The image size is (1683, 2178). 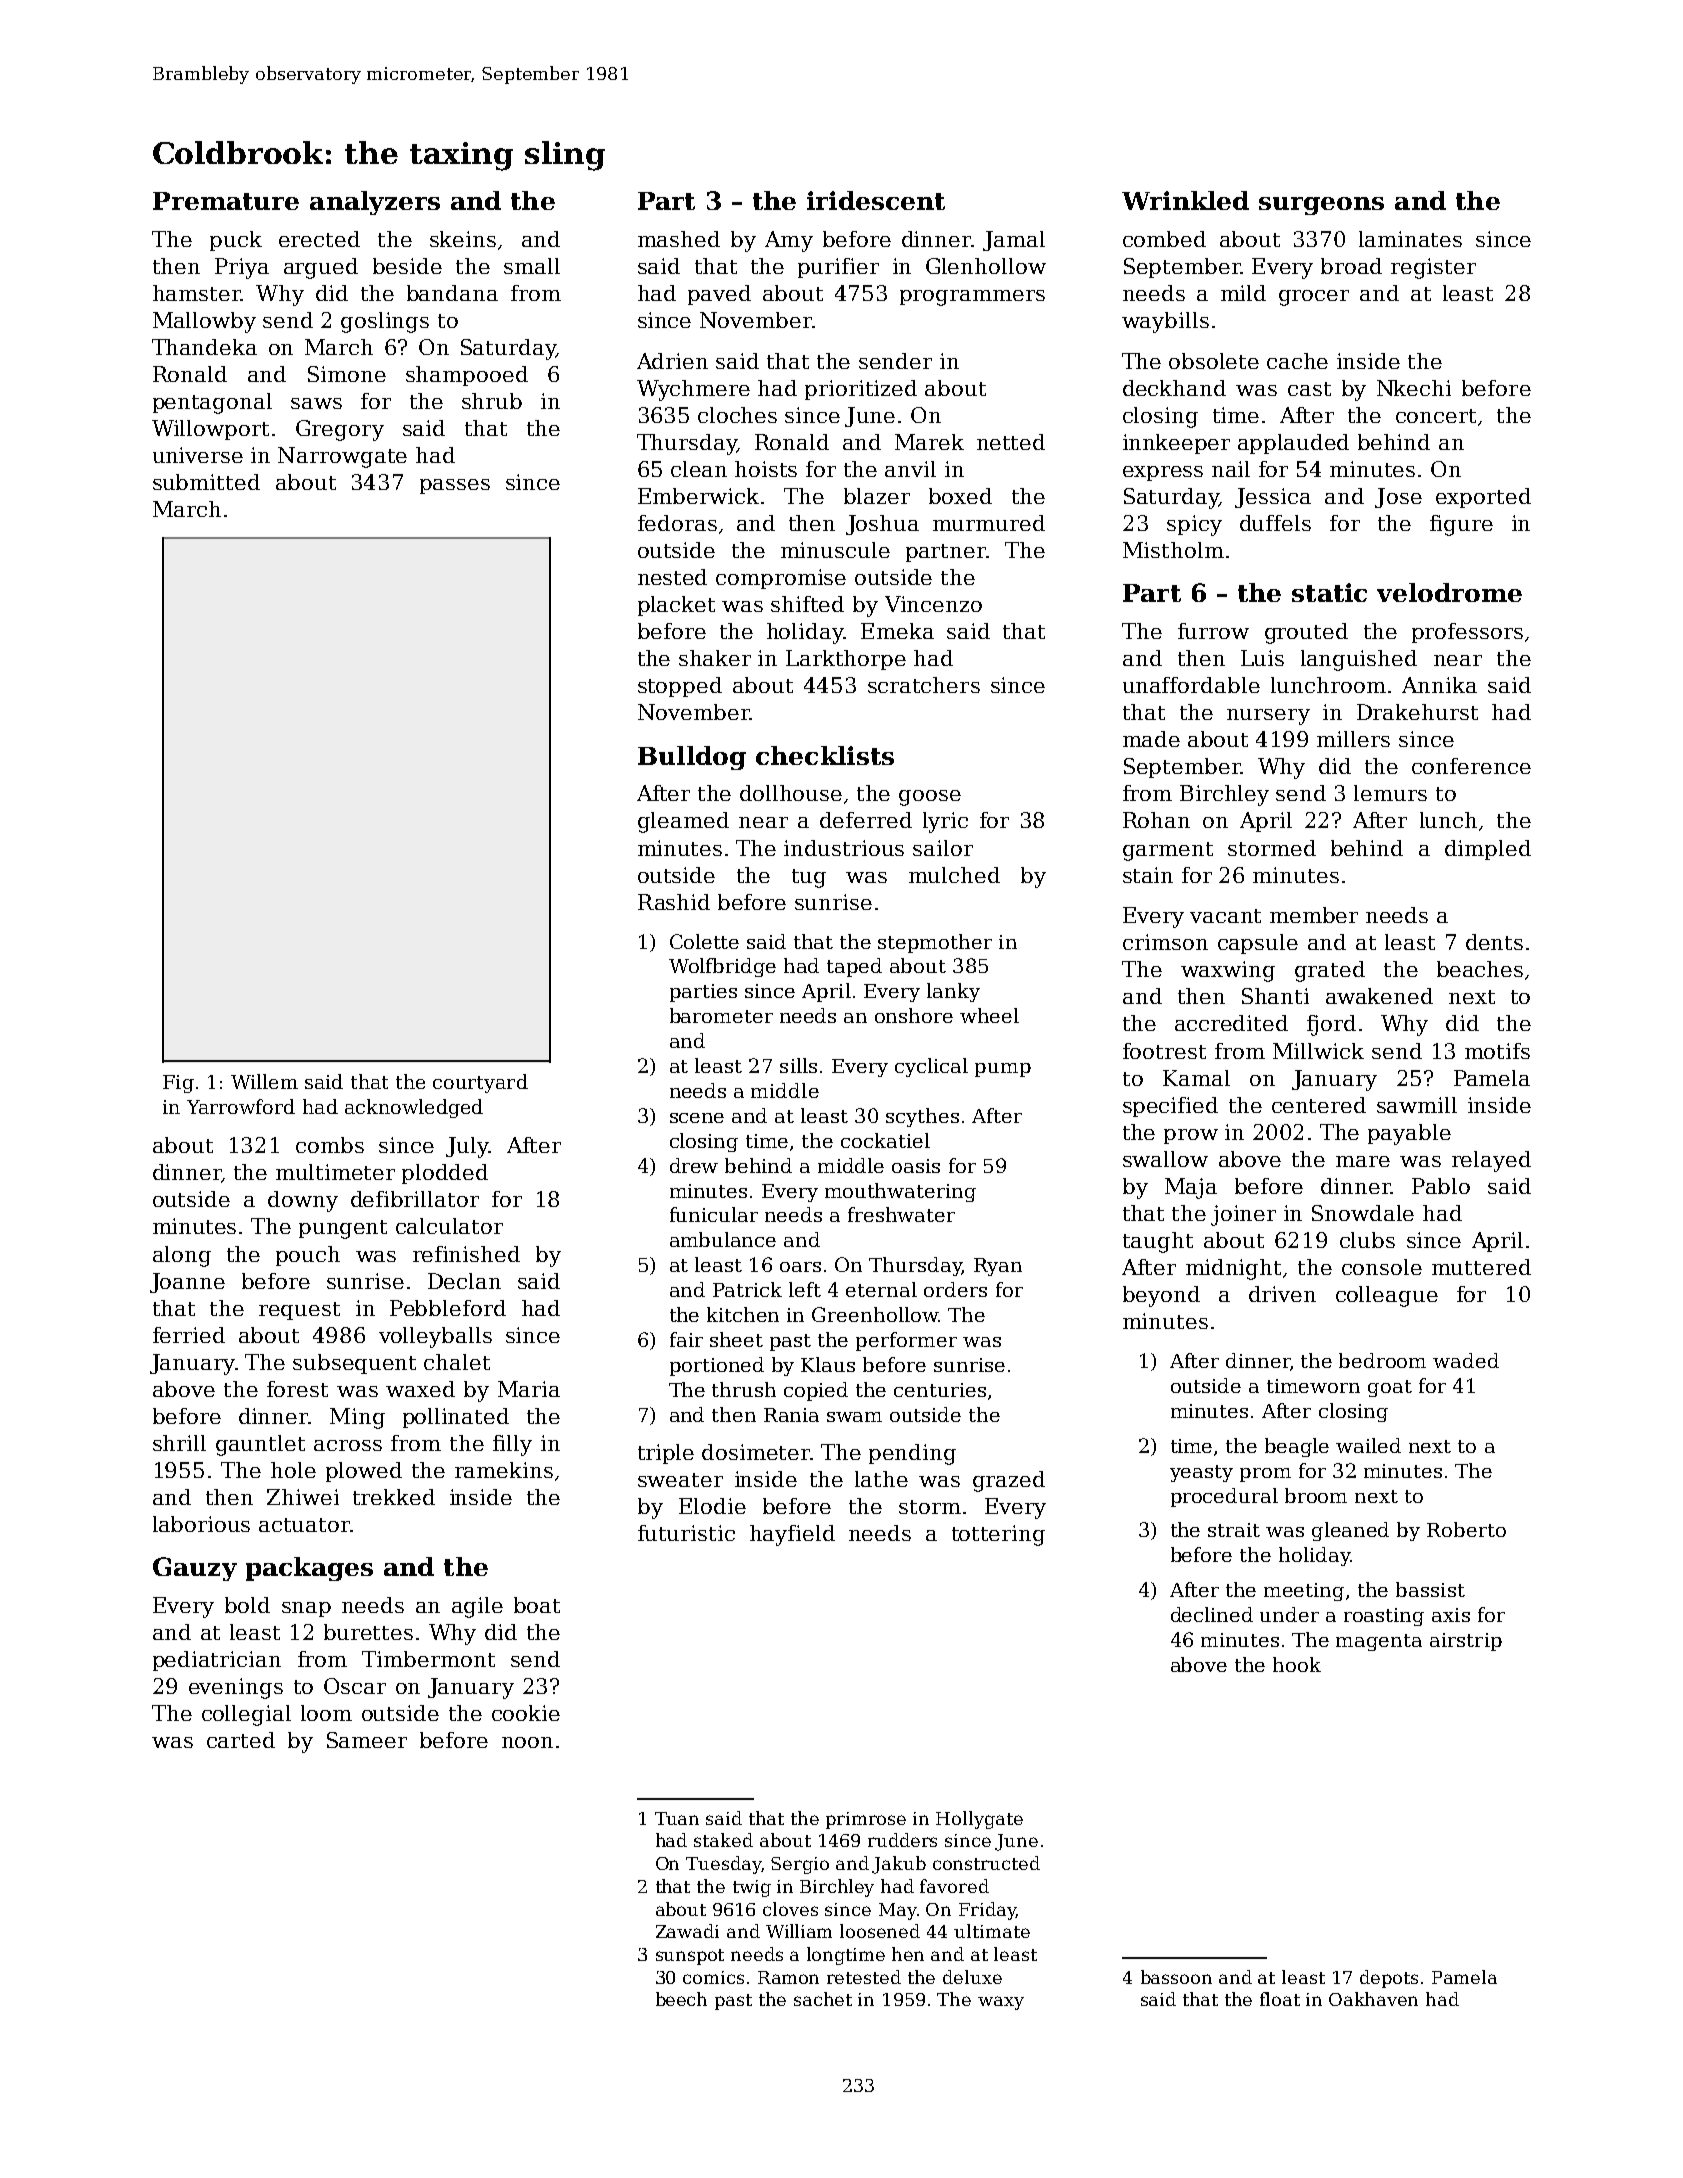 I want to click on July, so click(x=467, y=1147).
